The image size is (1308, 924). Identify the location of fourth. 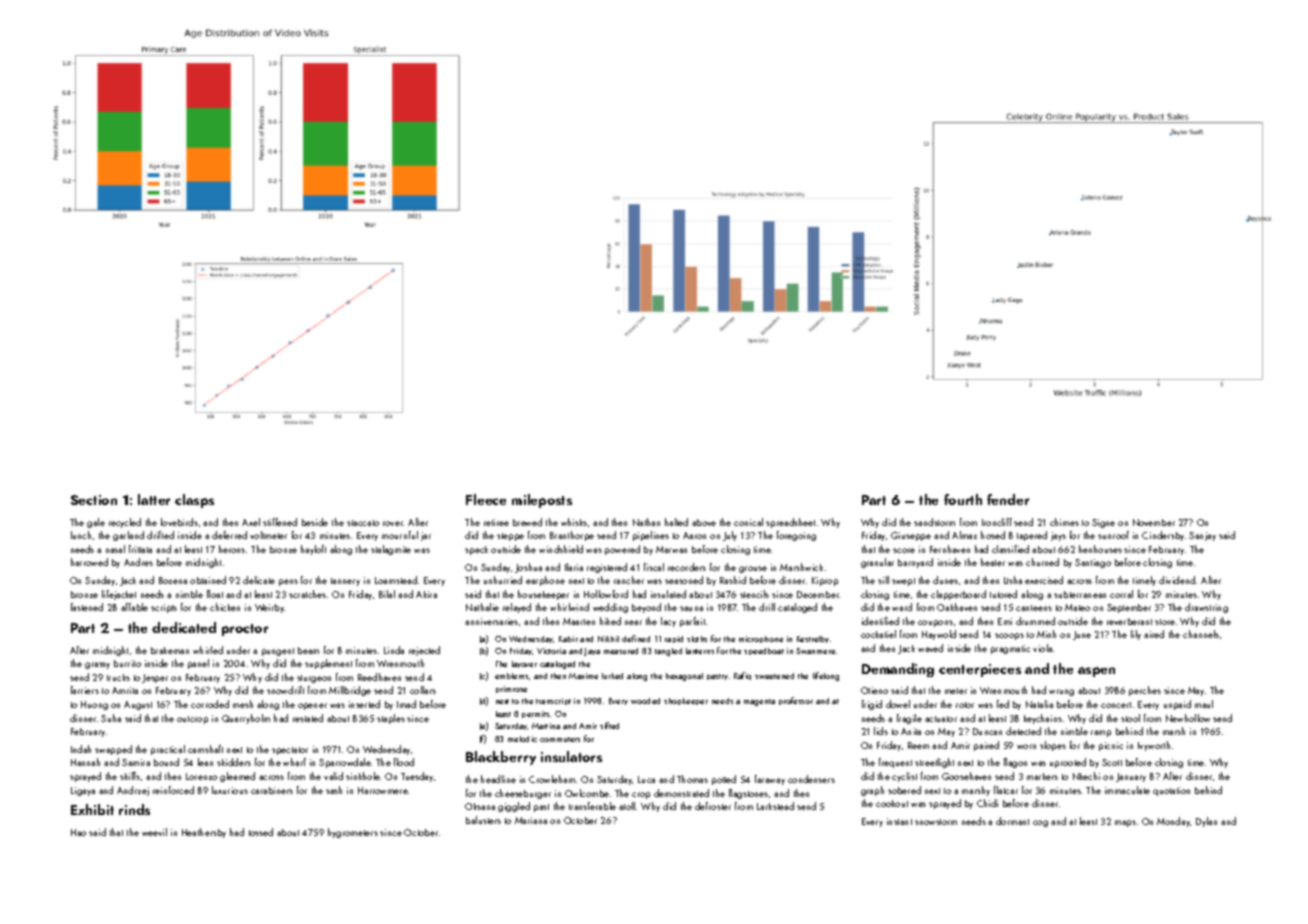
(963, 499).
